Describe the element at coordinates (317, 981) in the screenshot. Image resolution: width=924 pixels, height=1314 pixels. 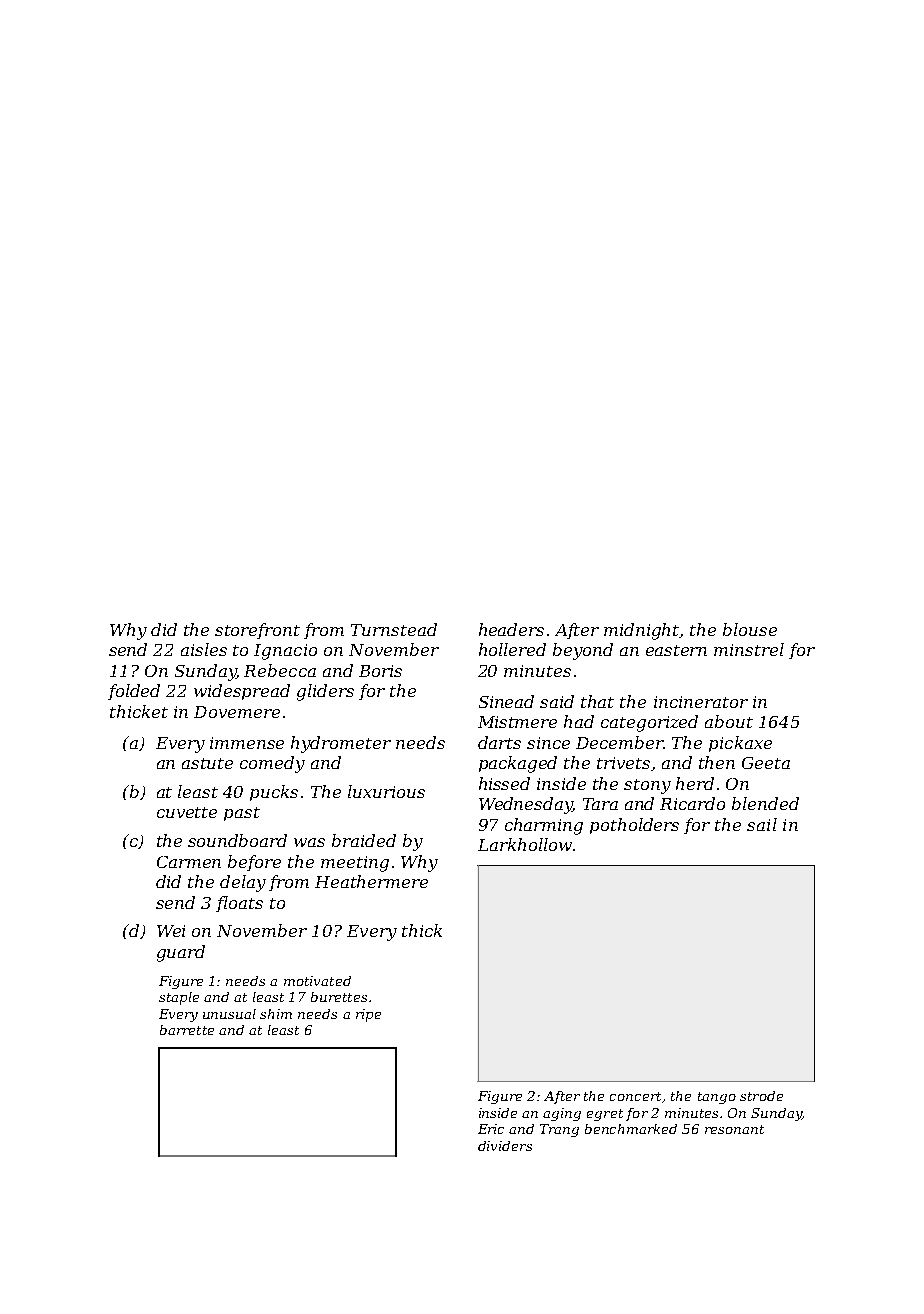
I see `motivated` at that location.
